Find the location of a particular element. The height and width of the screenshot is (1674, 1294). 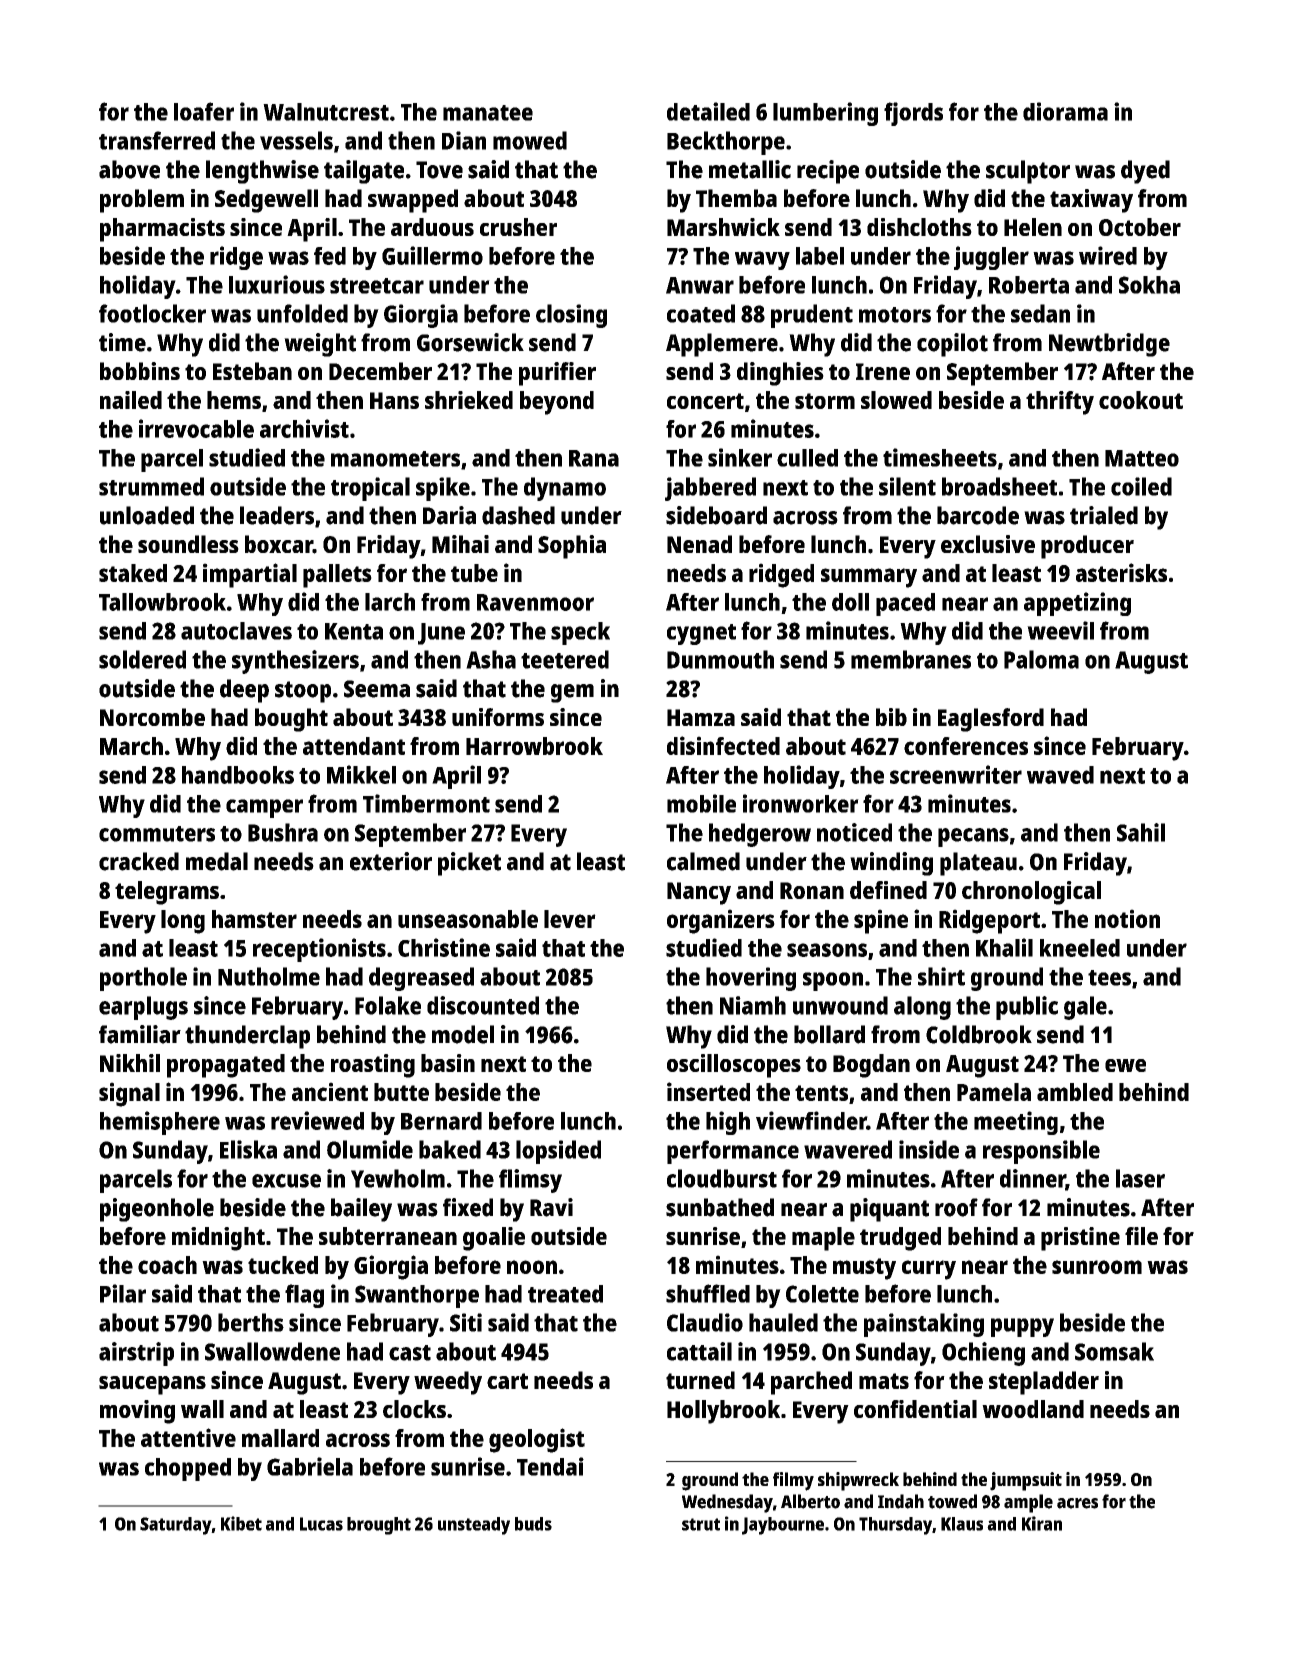

tailgate is located at coordinates (364, 172).
